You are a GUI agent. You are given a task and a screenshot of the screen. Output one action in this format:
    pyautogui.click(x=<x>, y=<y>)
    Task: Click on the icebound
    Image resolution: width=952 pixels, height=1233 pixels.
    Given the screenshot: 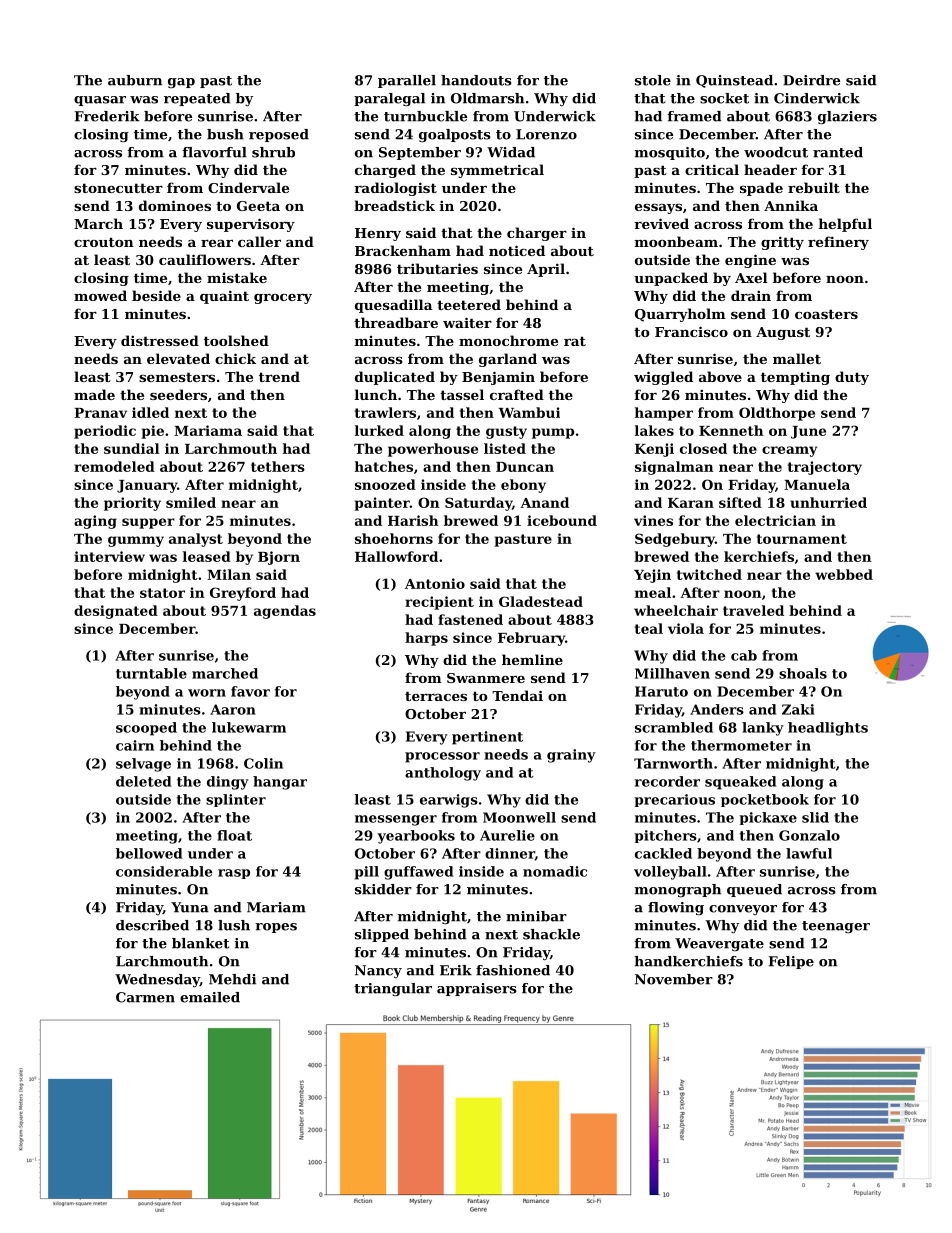 What is the action you would take?
    pyautogui.click(x=562, y=520)
